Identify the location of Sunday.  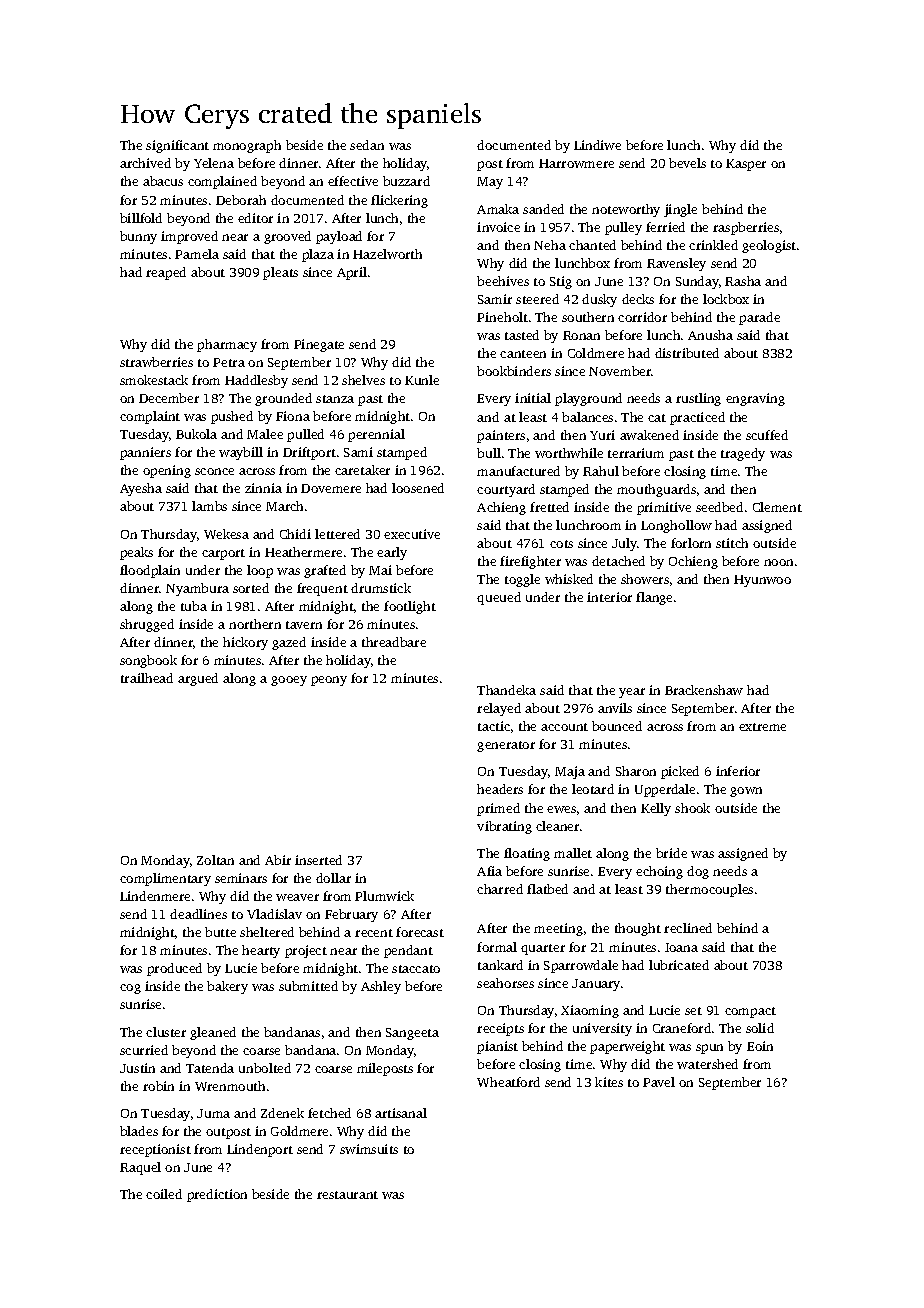
(697, 282).
